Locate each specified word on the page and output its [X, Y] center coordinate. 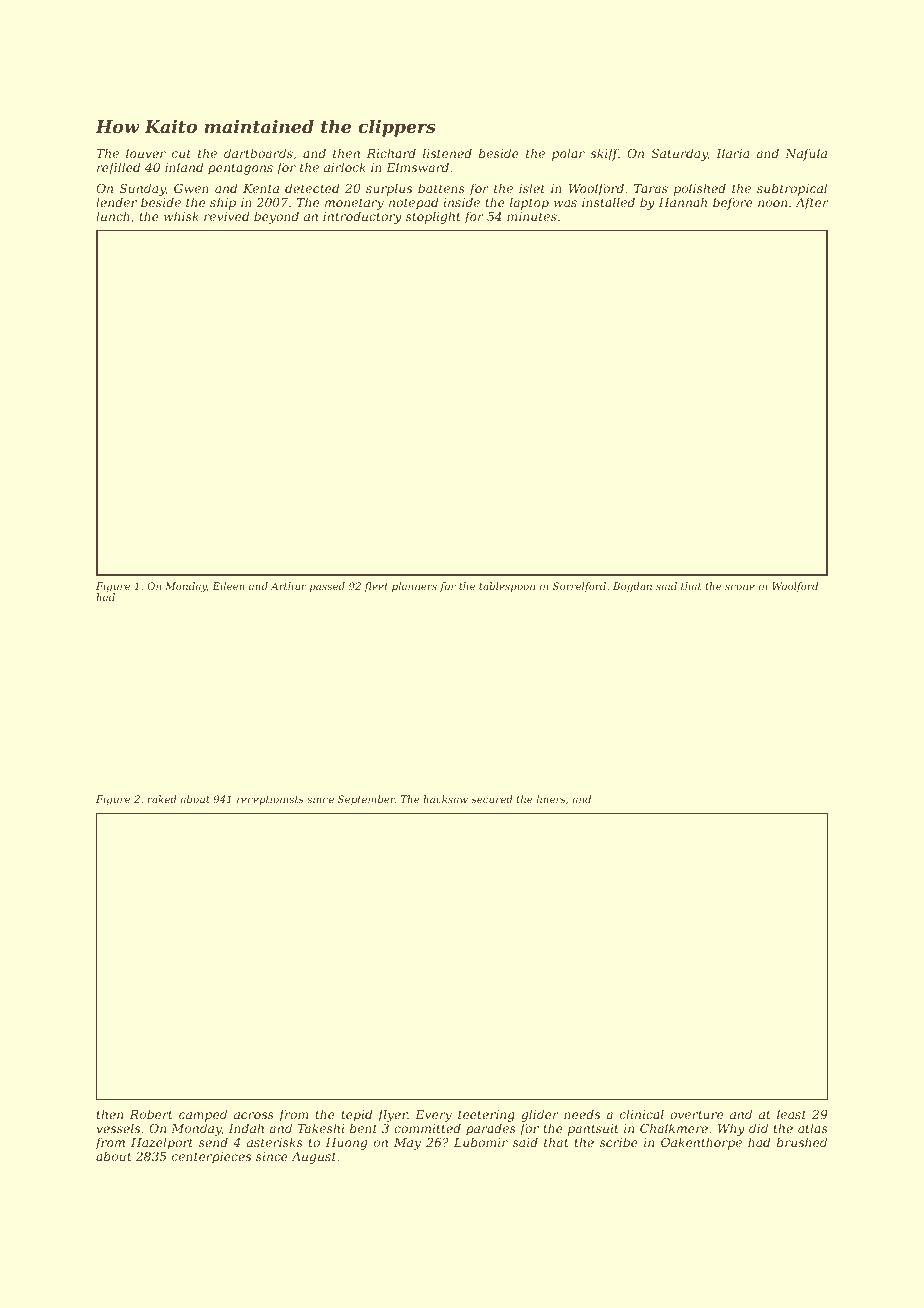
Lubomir [481, 1142]
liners [551, 799]
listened [447, 153]
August [313, 1158]
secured [492, 799]
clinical [642, 1114]
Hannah [683, 202]
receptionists [270, 800]
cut [181, 153]
